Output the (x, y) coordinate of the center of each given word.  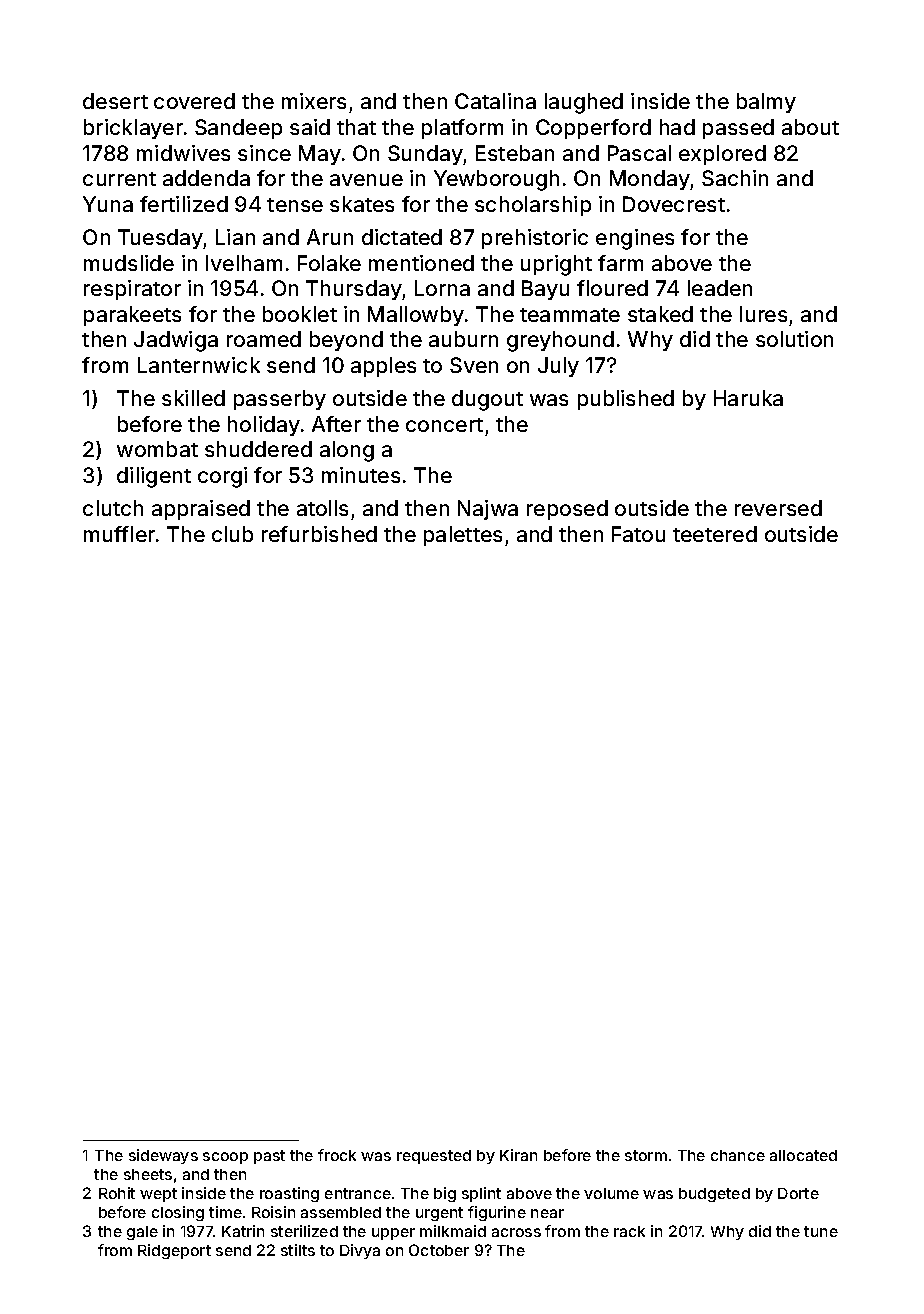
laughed (584, 103)
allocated (803, 1155)
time (225, 1212)
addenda (206, 178)
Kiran (518, 1155)
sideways (163, 1156)
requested (434, 1157)
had (677, 127)
